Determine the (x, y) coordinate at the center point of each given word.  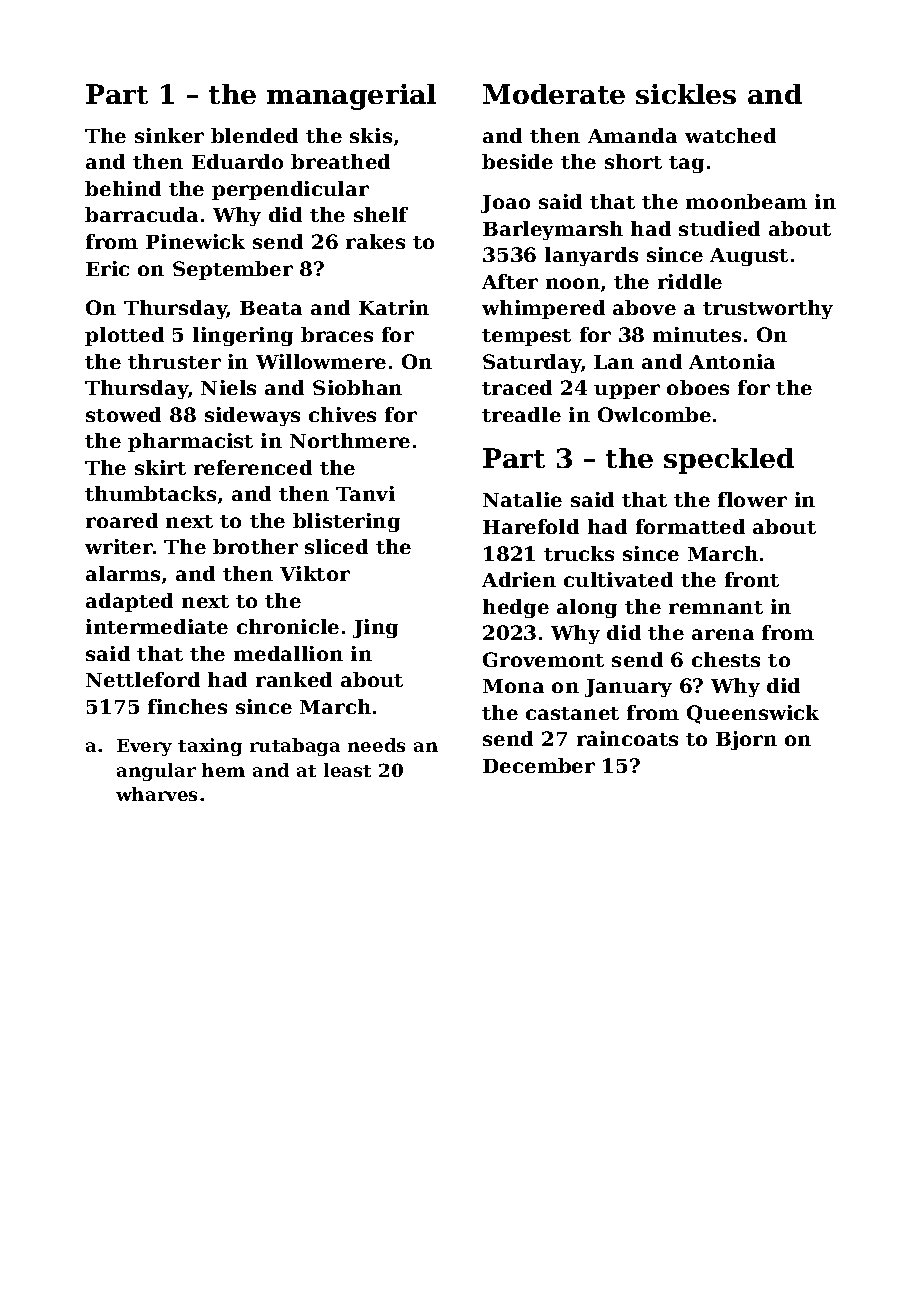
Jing (375, 628)
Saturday (532, 363)
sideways (252, 416)
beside (517, 161)
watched (730, 135)
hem (223, 770)
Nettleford (143, 679)
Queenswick (753, 714)
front (752, 579)
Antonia (732, 361)
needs (376, 745)
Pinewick (195, 241)
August (749, 257)
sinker (169, 135)
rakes (375, 241)
